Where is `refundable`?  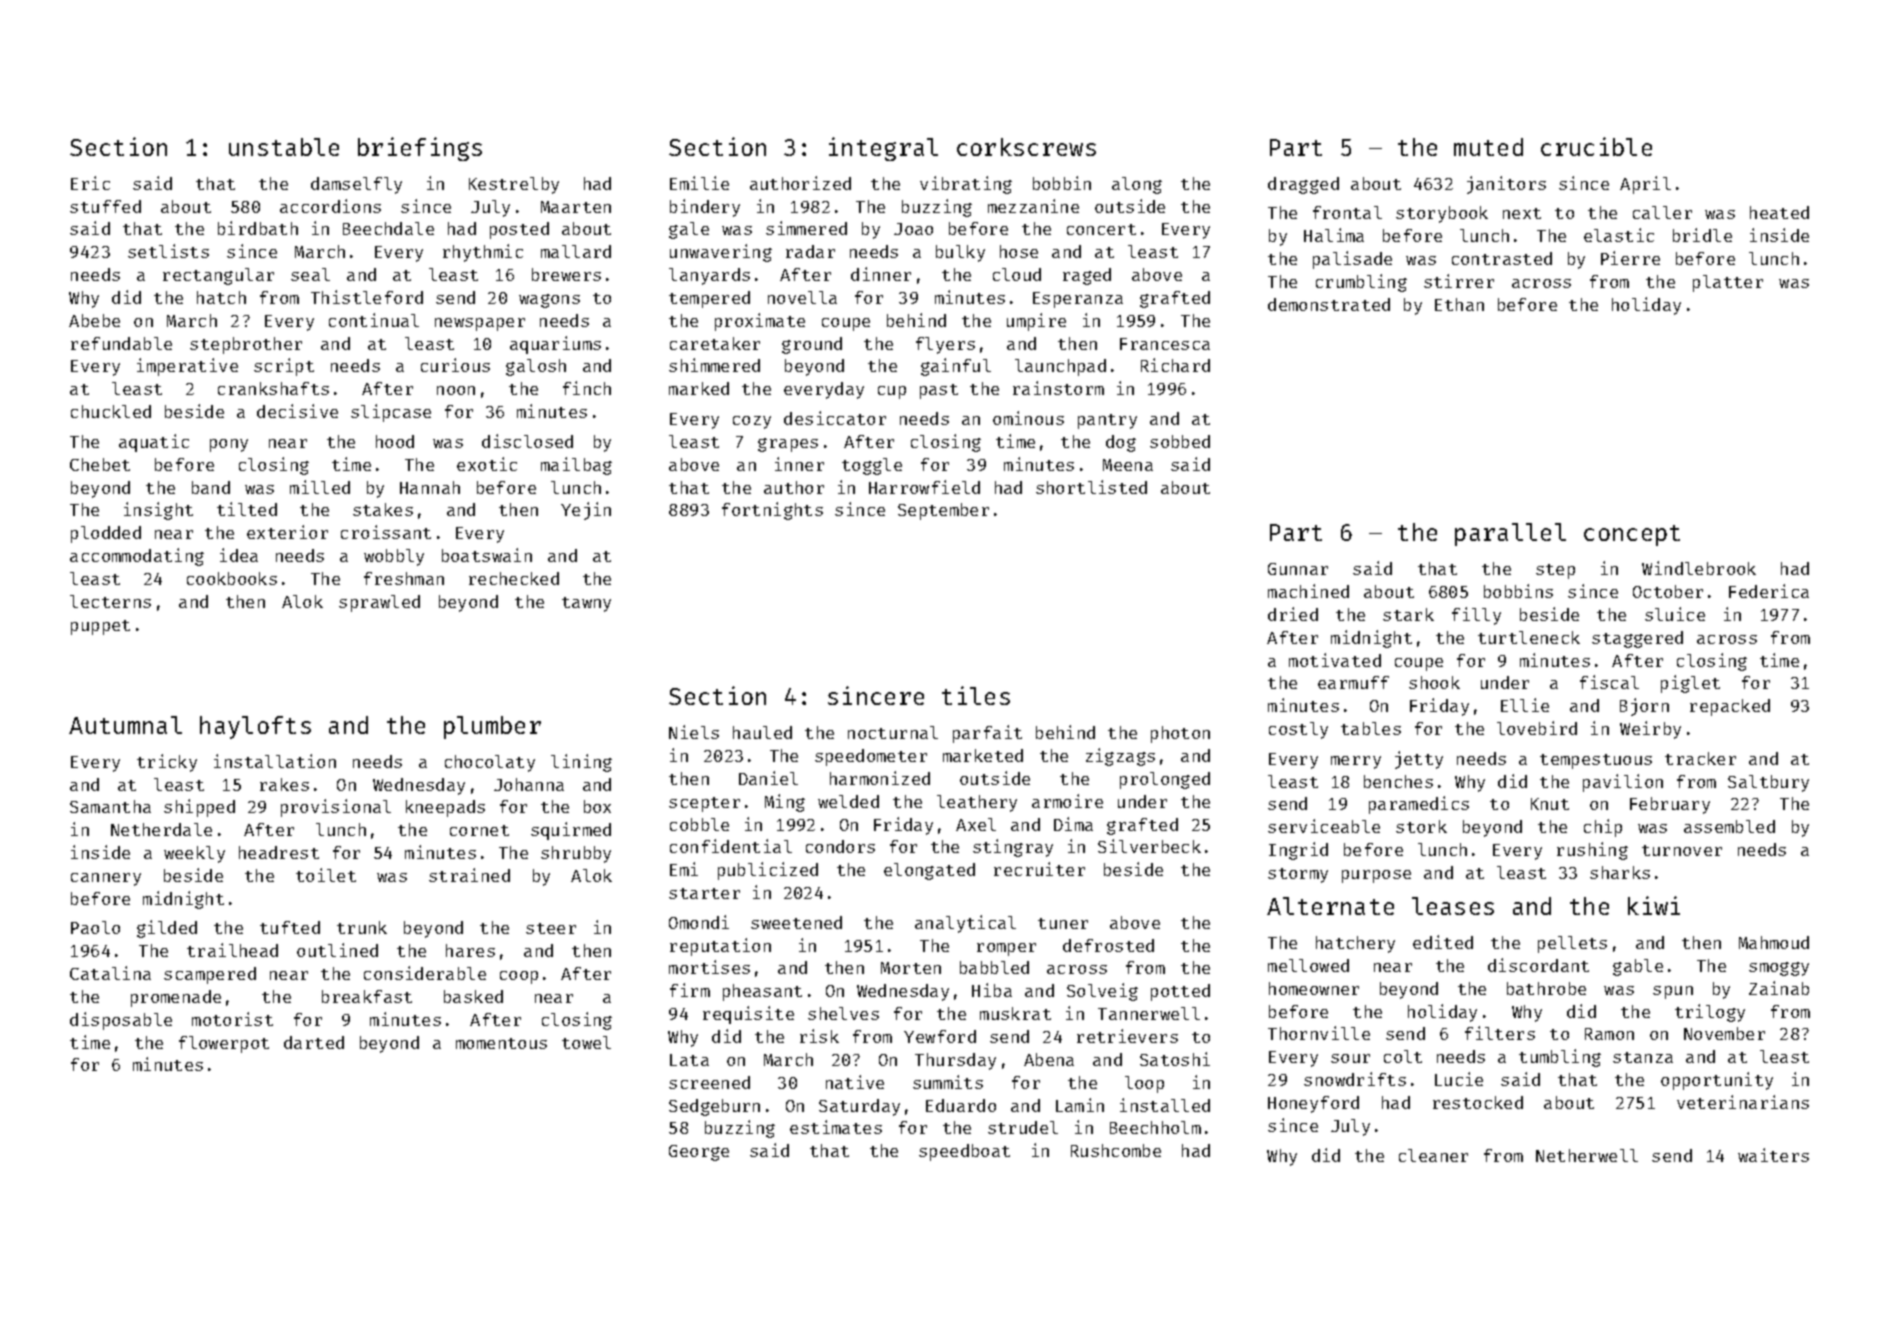
refundable is located at coordinates (121, 343).
